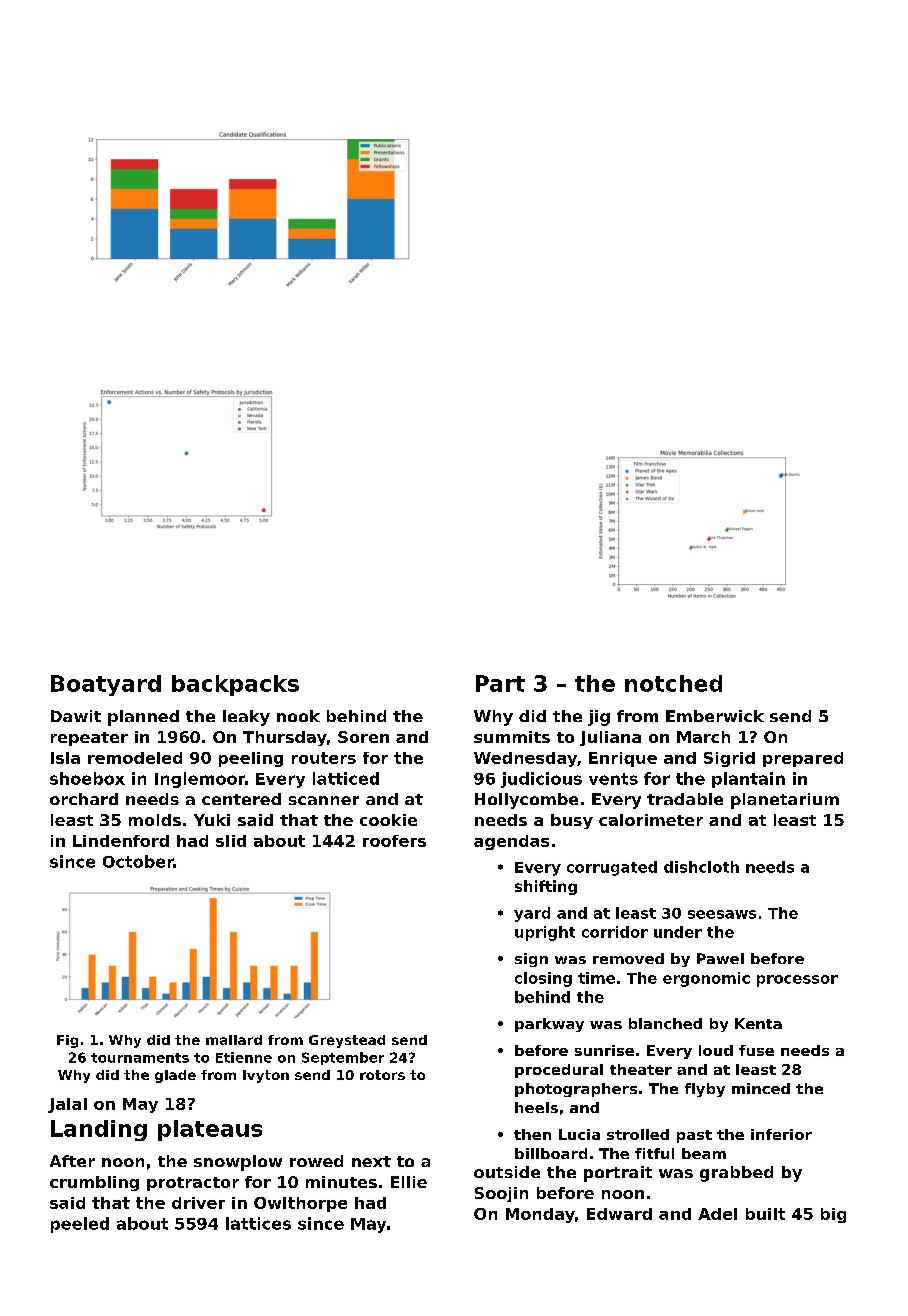 This page has height=1316, width=908. I want to click on lattices, so click(258, 1223).
